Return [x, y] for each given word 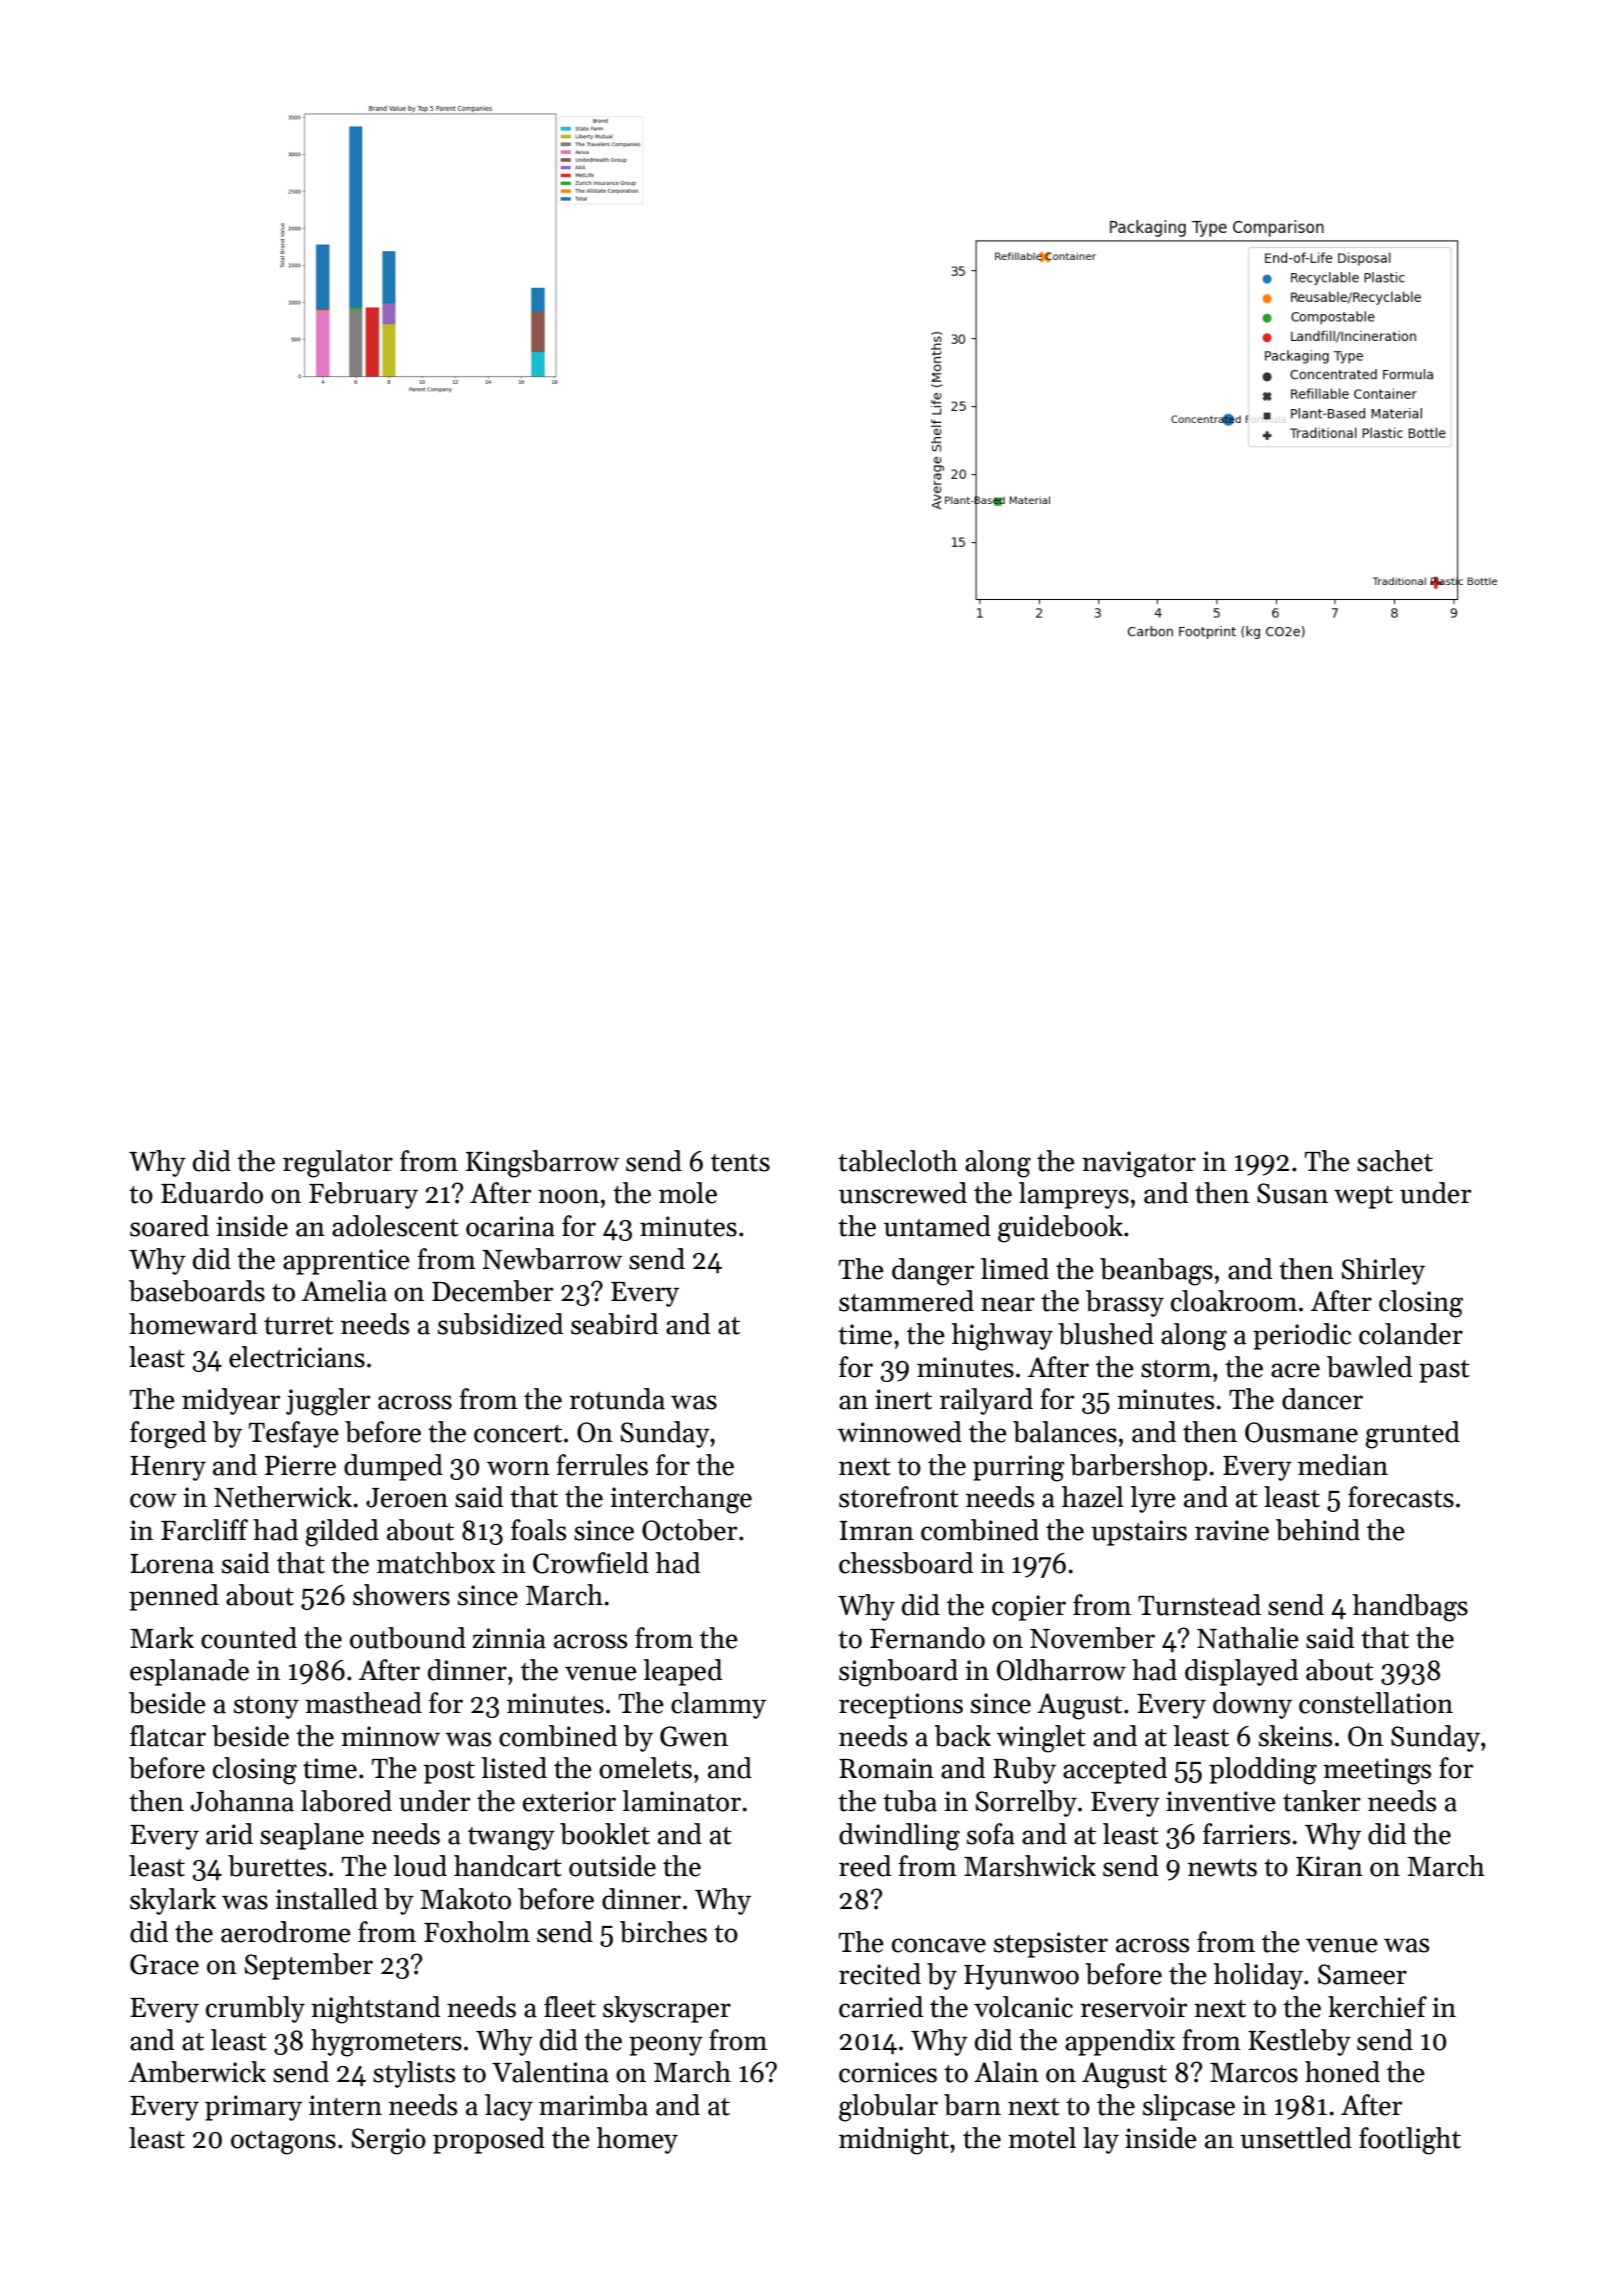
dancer [1322, 1399]
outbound [408, 1638]
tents [740, 1163]
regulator [338, 1164]
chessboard [906, 1563]
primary [253, 2108]
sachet [1395, 1161]
